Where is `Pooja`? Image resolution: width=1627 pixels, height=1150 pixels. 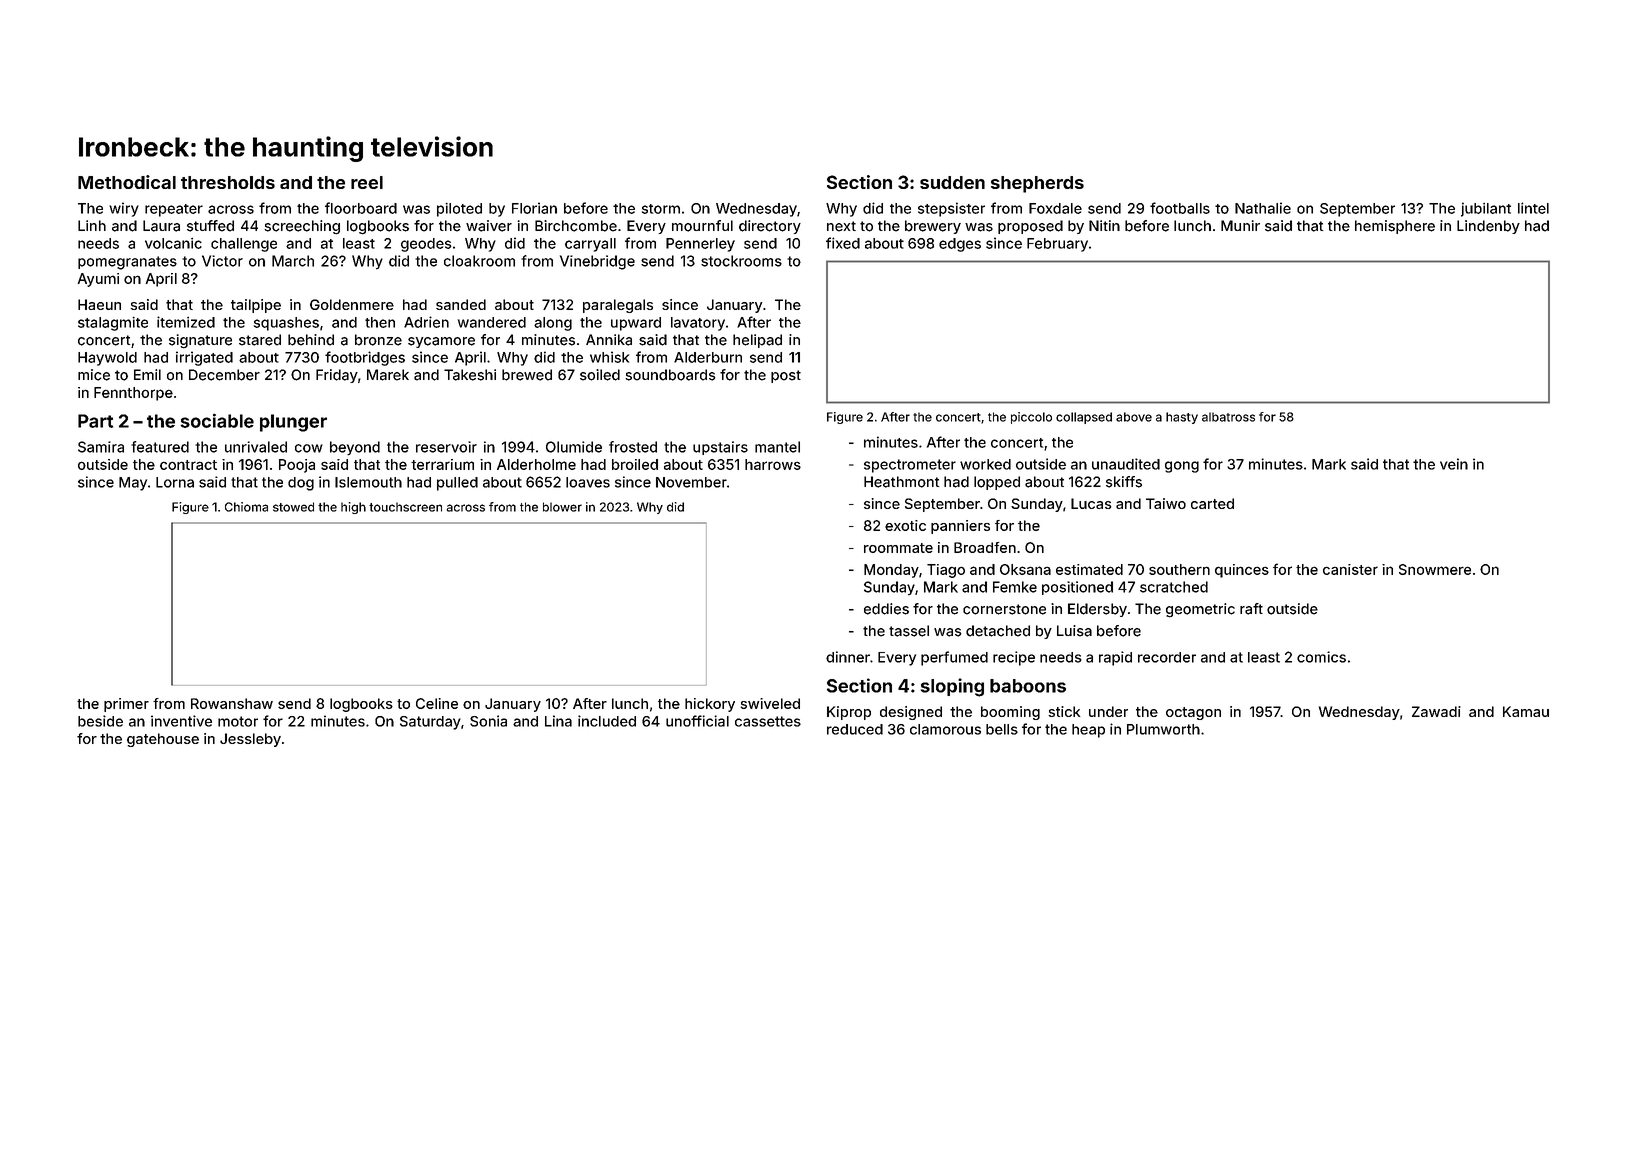 Pooja is located at coordinates (297, 466).
